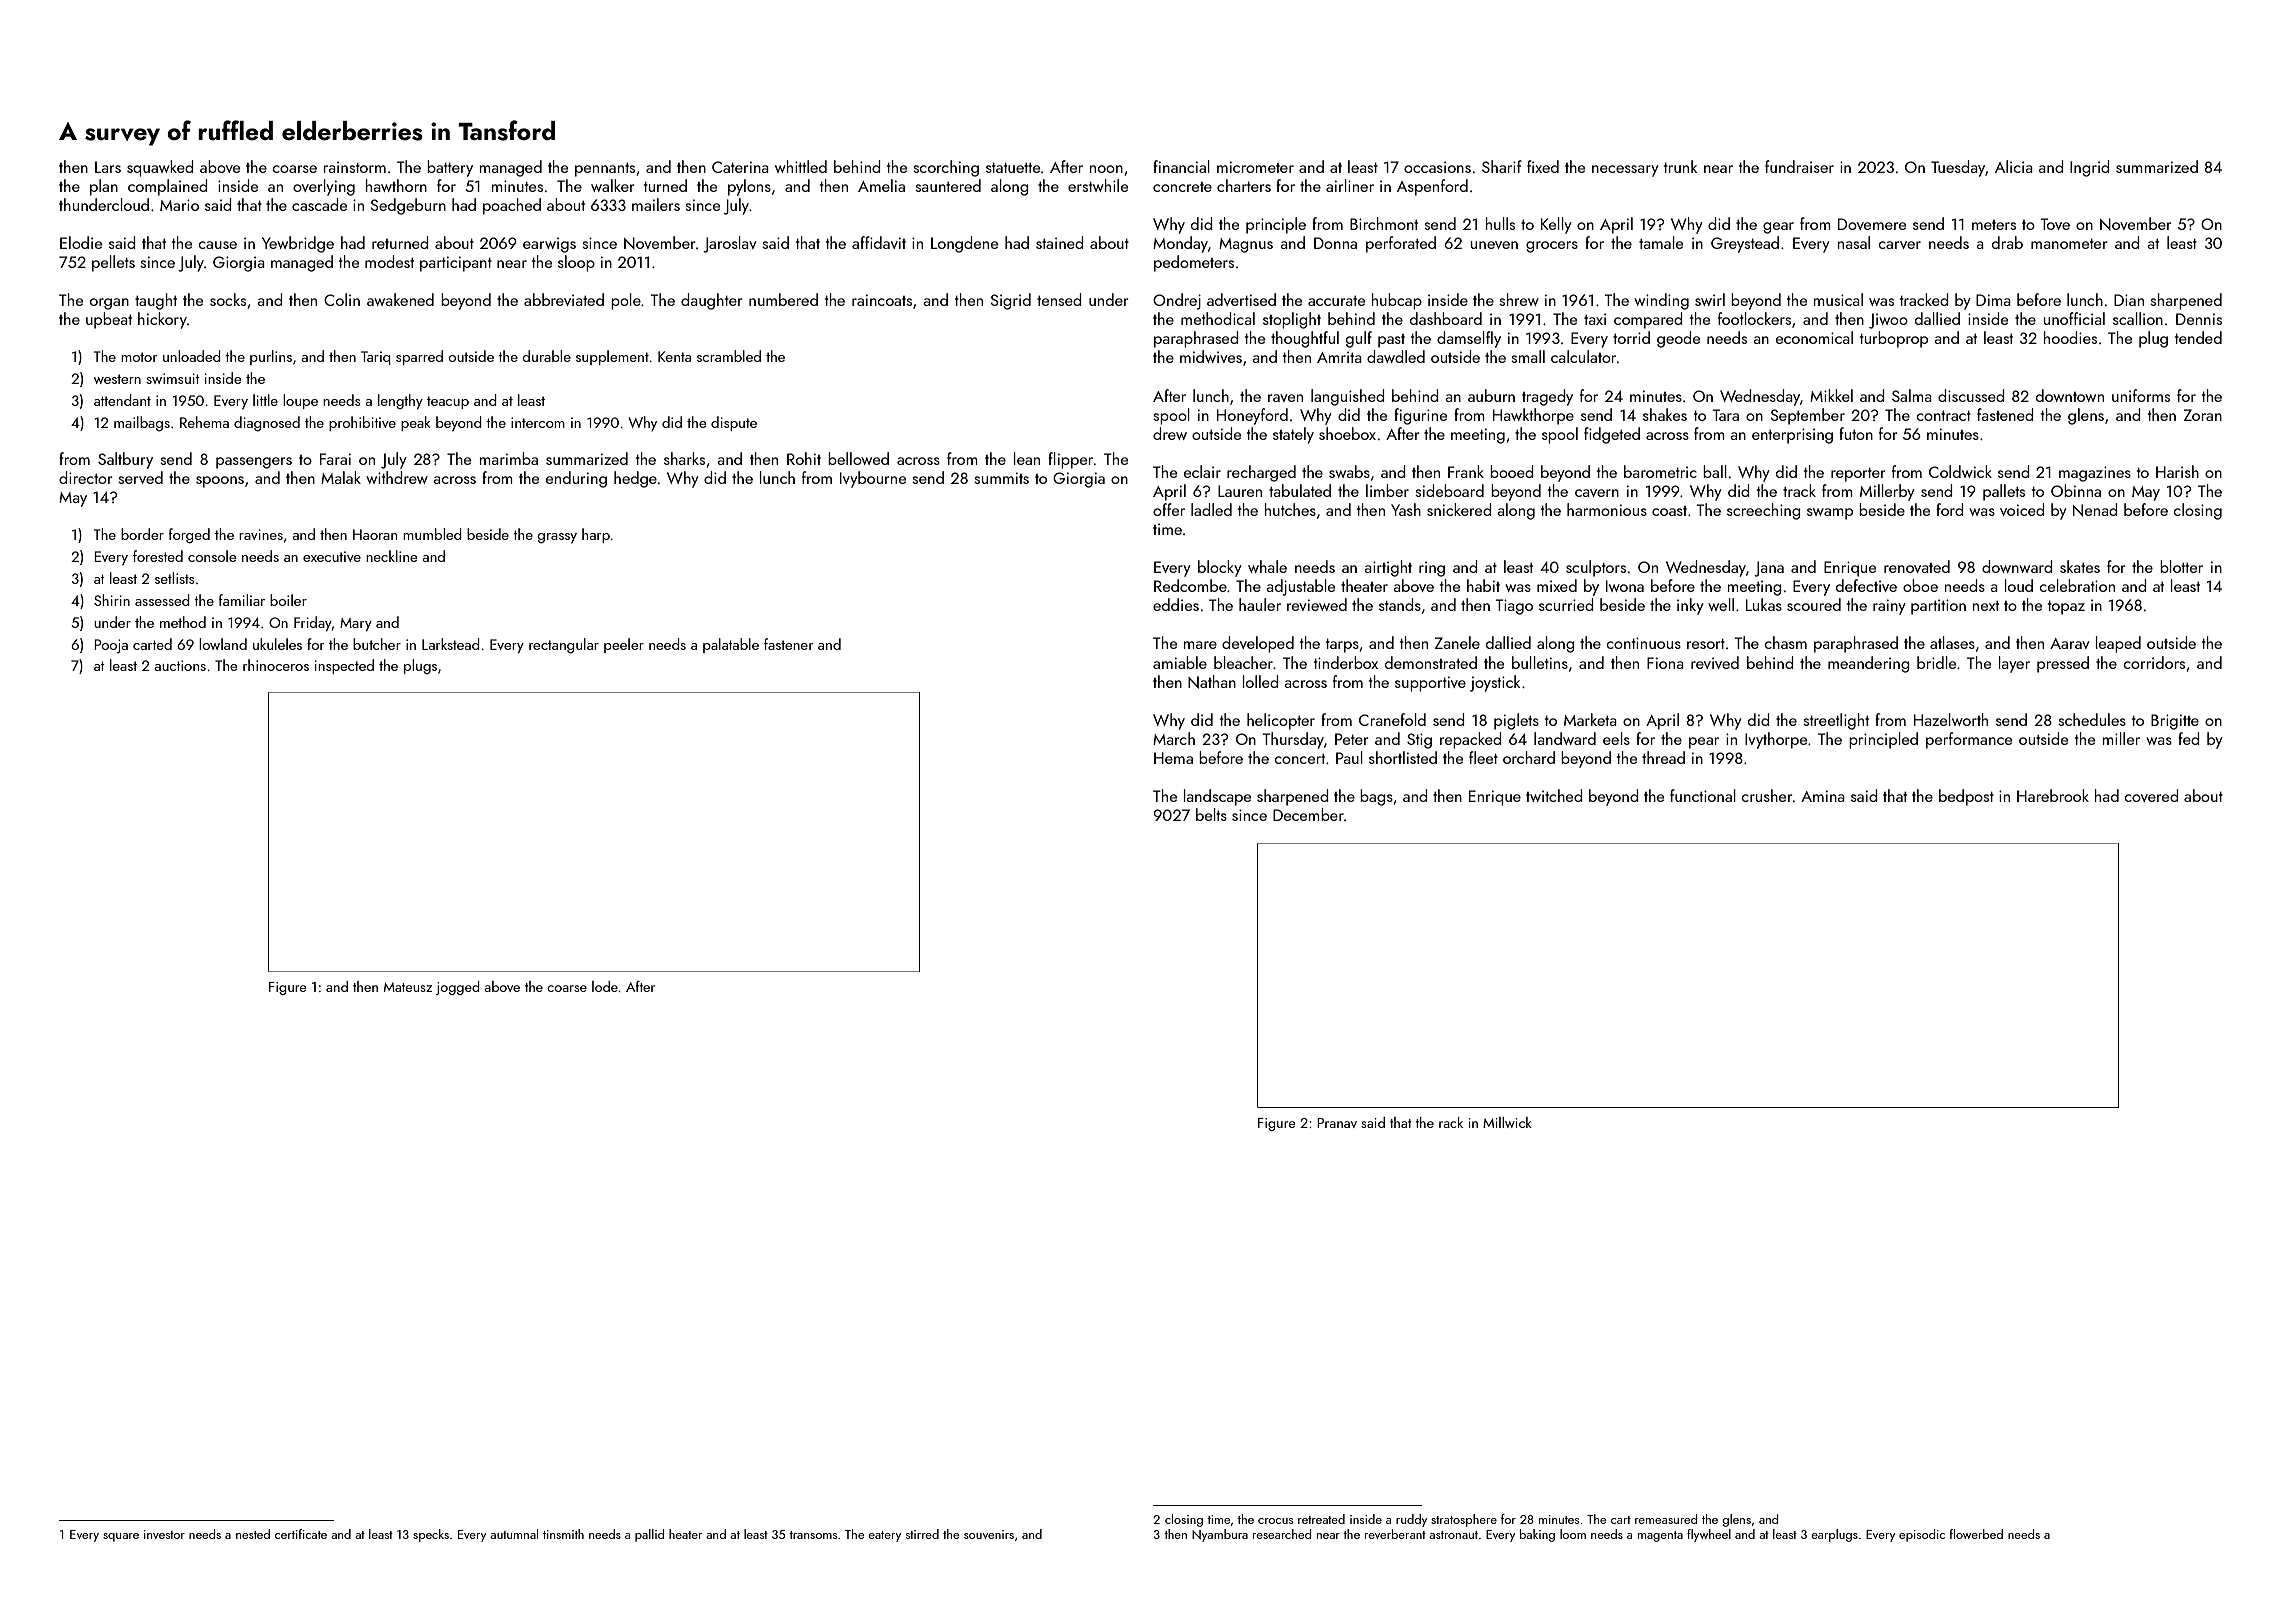 The width and height of the page is (2282, 1614). Describe the element at coordinates (730, 244) in the page. I see `Jaroslav` at that location.
